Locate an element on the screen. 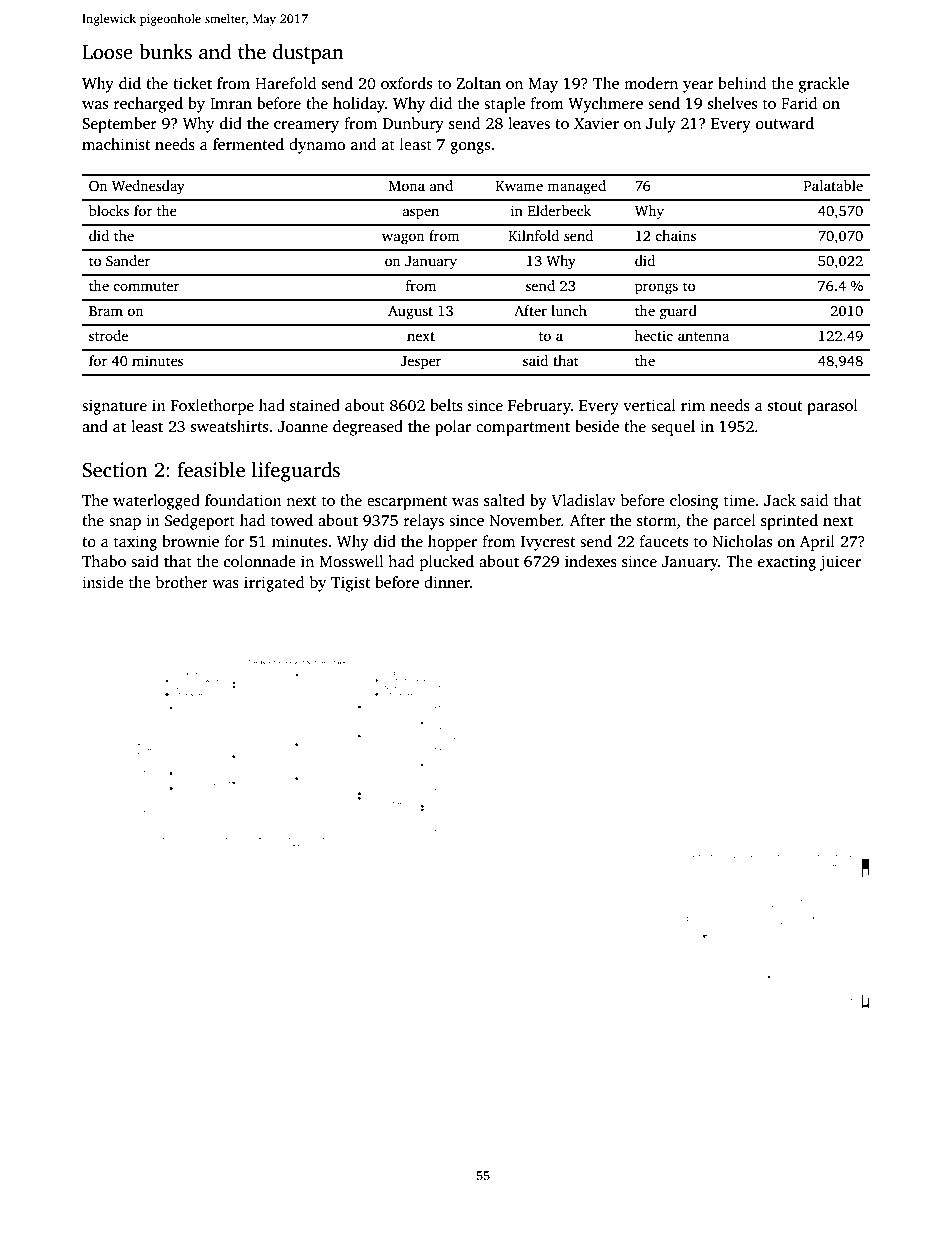 Image resolution: width=952 pixels, height=1233 pixels. degreased is located at coordinates (368, 428).
